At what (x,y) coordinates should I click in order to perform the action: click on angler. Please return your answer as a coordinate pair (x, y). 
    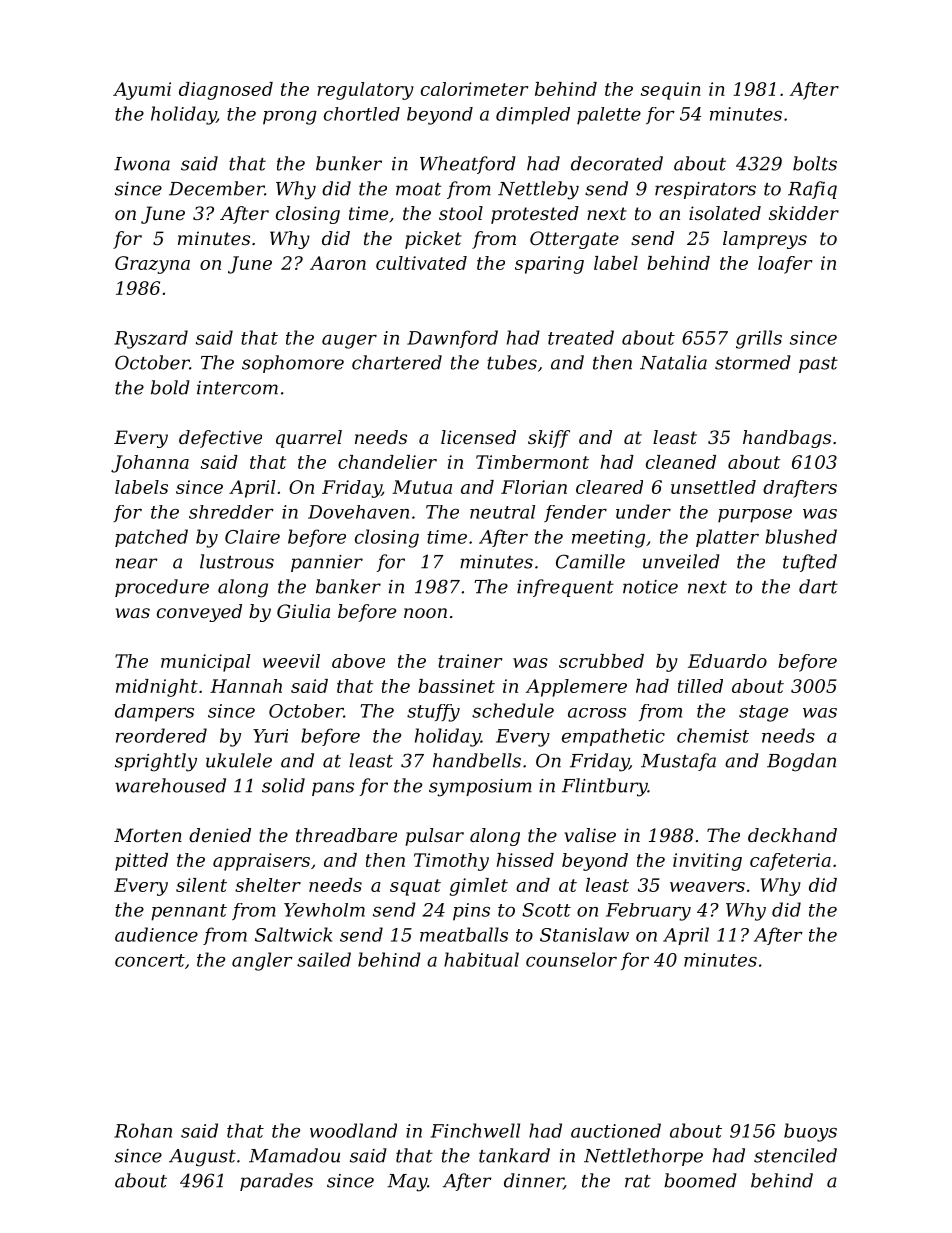
    Looking at the image, I should click on (262, 961).
